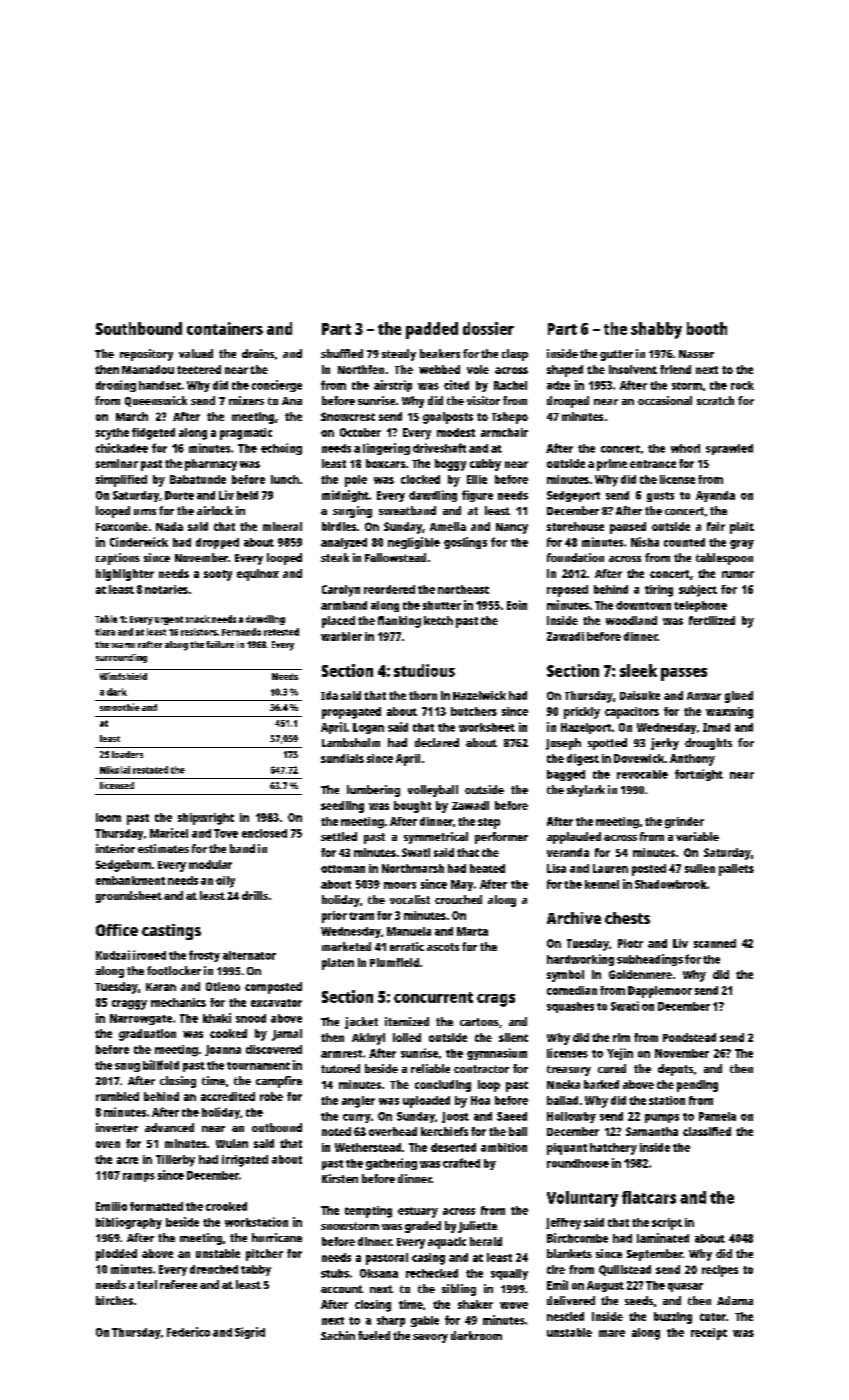 The height and width of the screenshot is (1400, 849). Describe the element at coordinates (114, 1300) in the screenshot. I see `birches` at that location.
